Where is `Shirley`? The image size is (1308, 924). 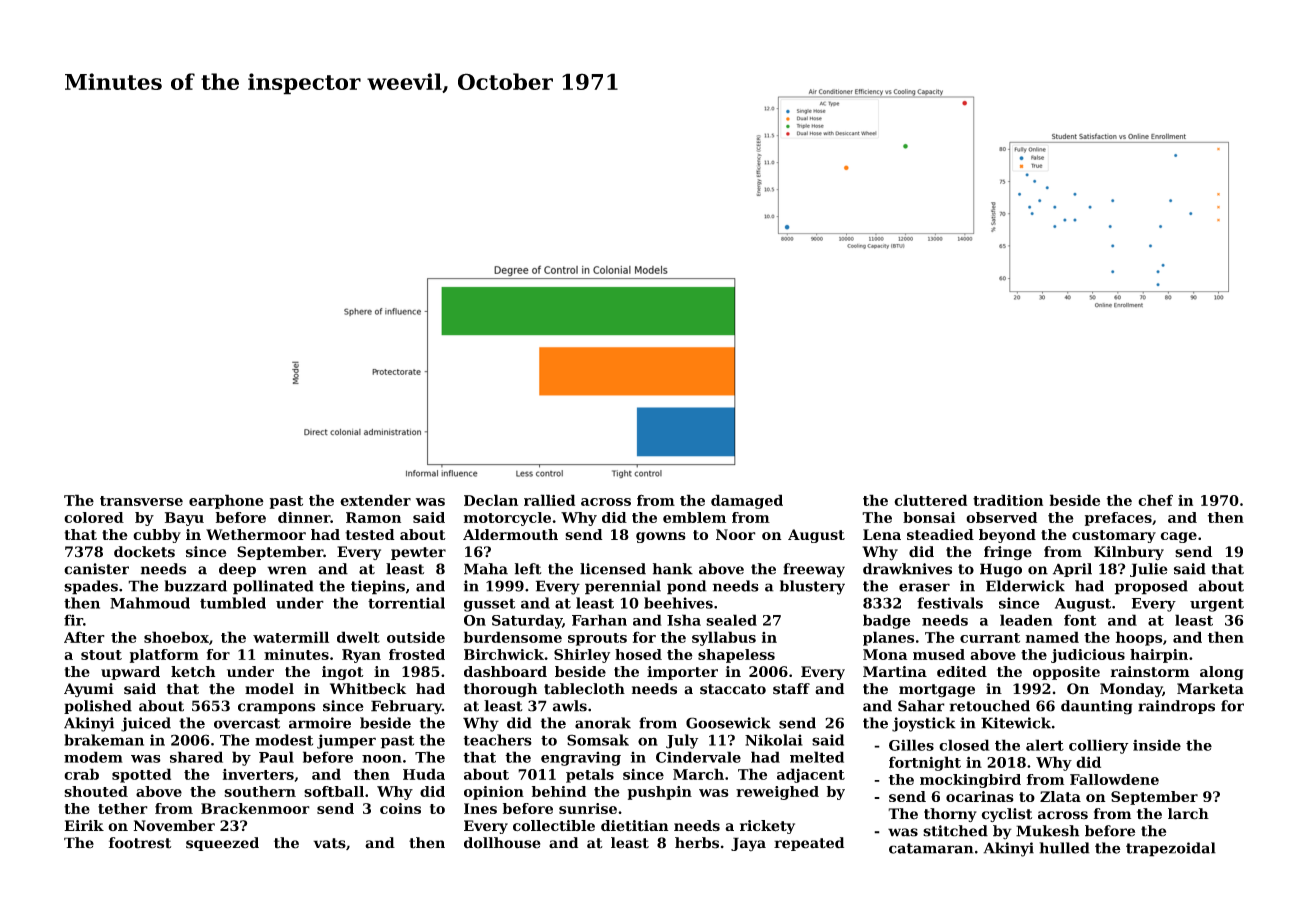
Shirley is located at coordinates (582, 656).
